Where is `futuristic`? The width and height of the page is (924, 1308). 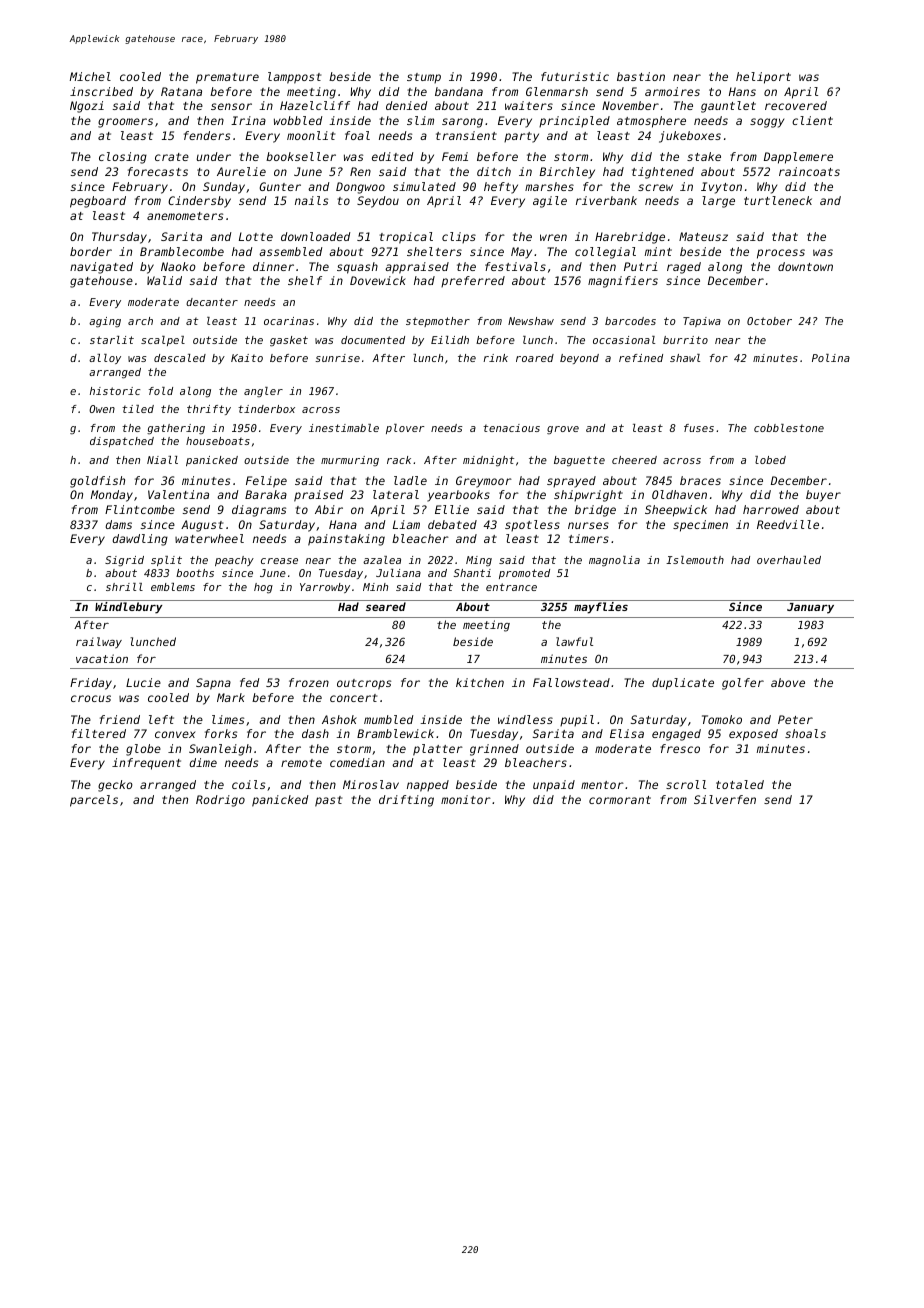 futuristic is located at coordinates (575, 76).
